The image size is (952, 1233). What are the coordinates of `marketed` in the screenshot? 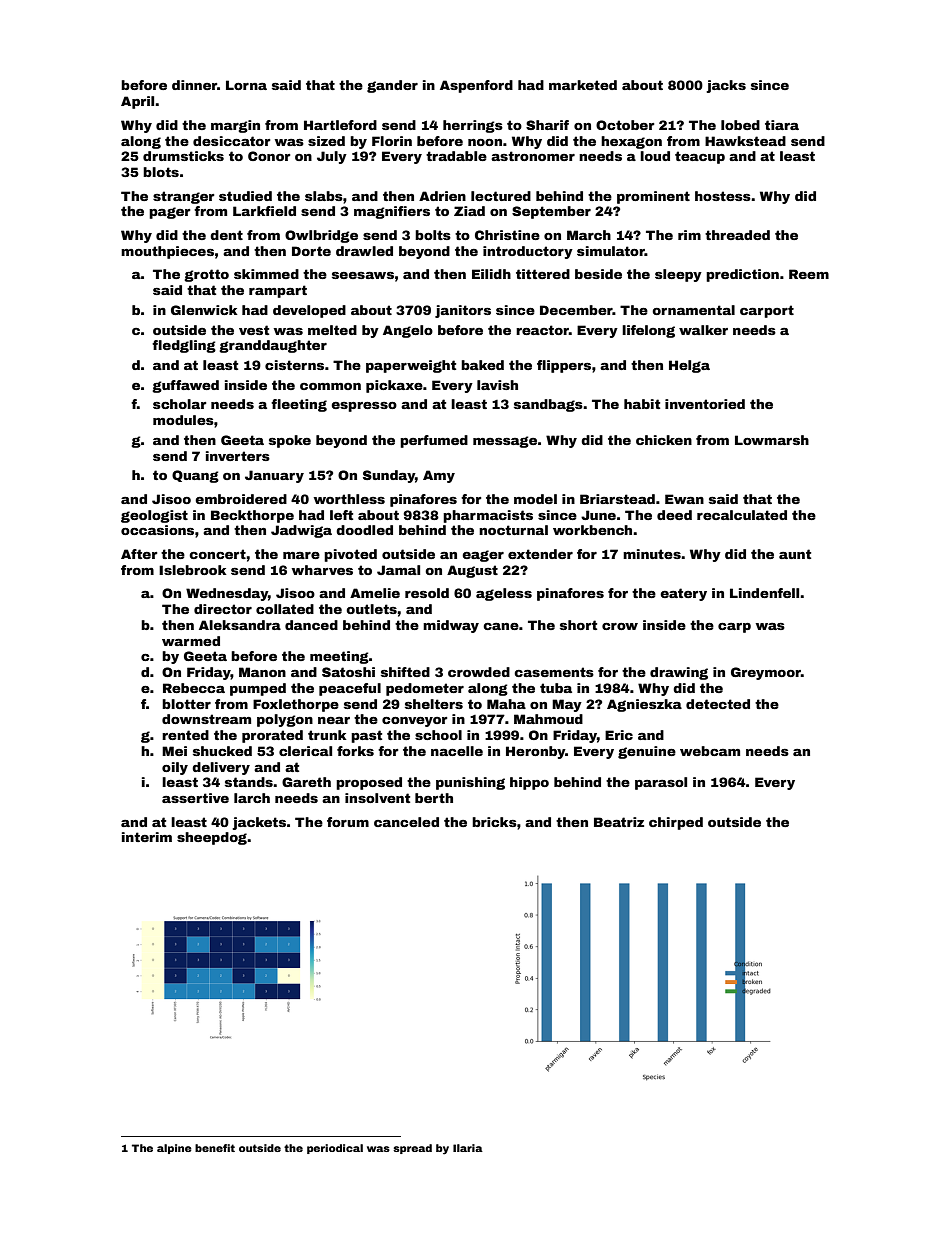 It's located at (583, 85).
